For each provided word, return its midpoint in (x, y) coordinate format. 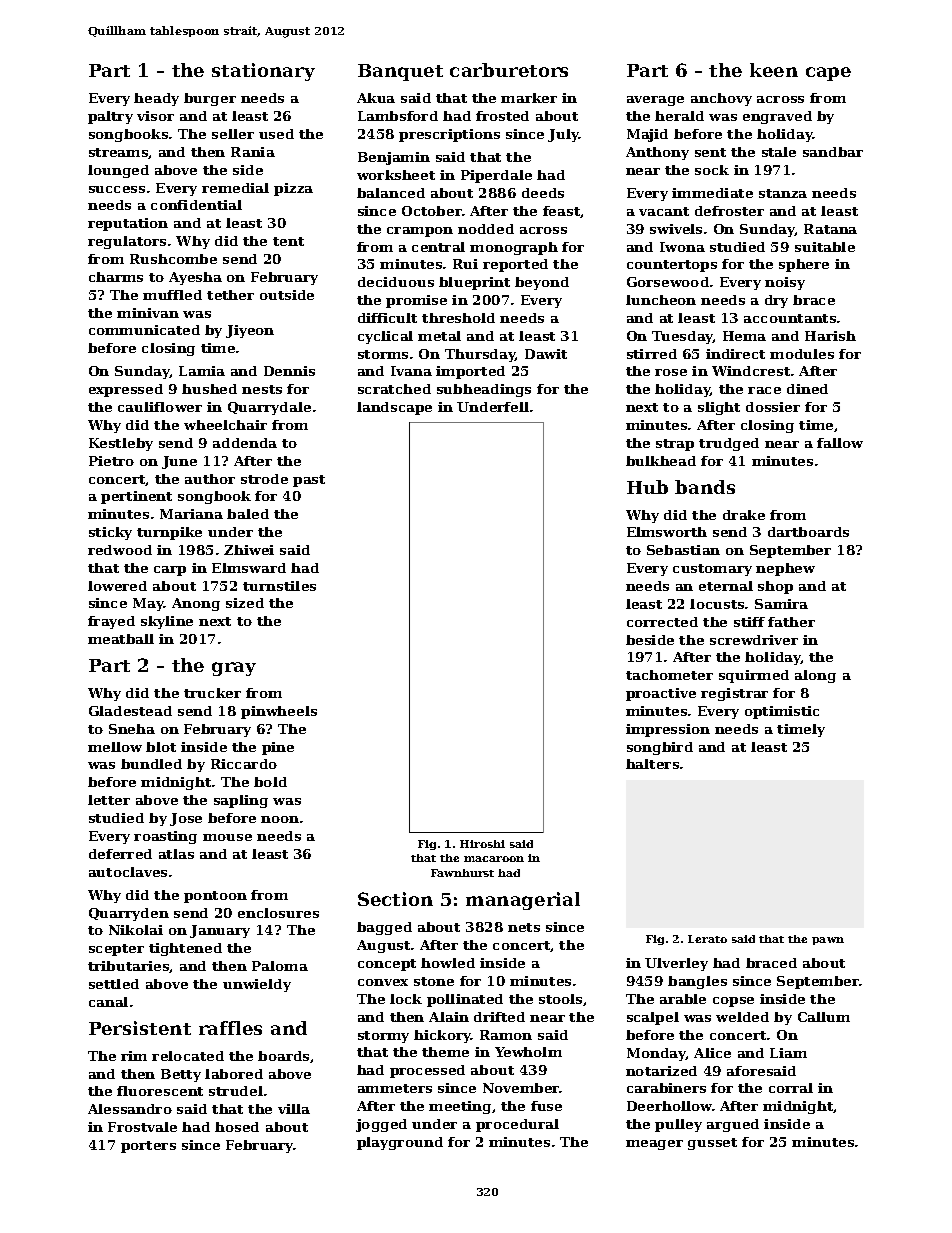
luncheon (661, 300)
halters (652, 764)
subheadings (484, 390)
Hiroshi (482, 844)
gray (234, 669)
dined (807, 389)
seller (233, 134)
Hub (647, 487)
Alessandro (130, 1109)
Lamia (202, 371)
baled (248, 514)
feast (561, 211)
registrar (734, 694)
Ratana (830, 229)
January (220, 931)
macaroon (494, 859)
